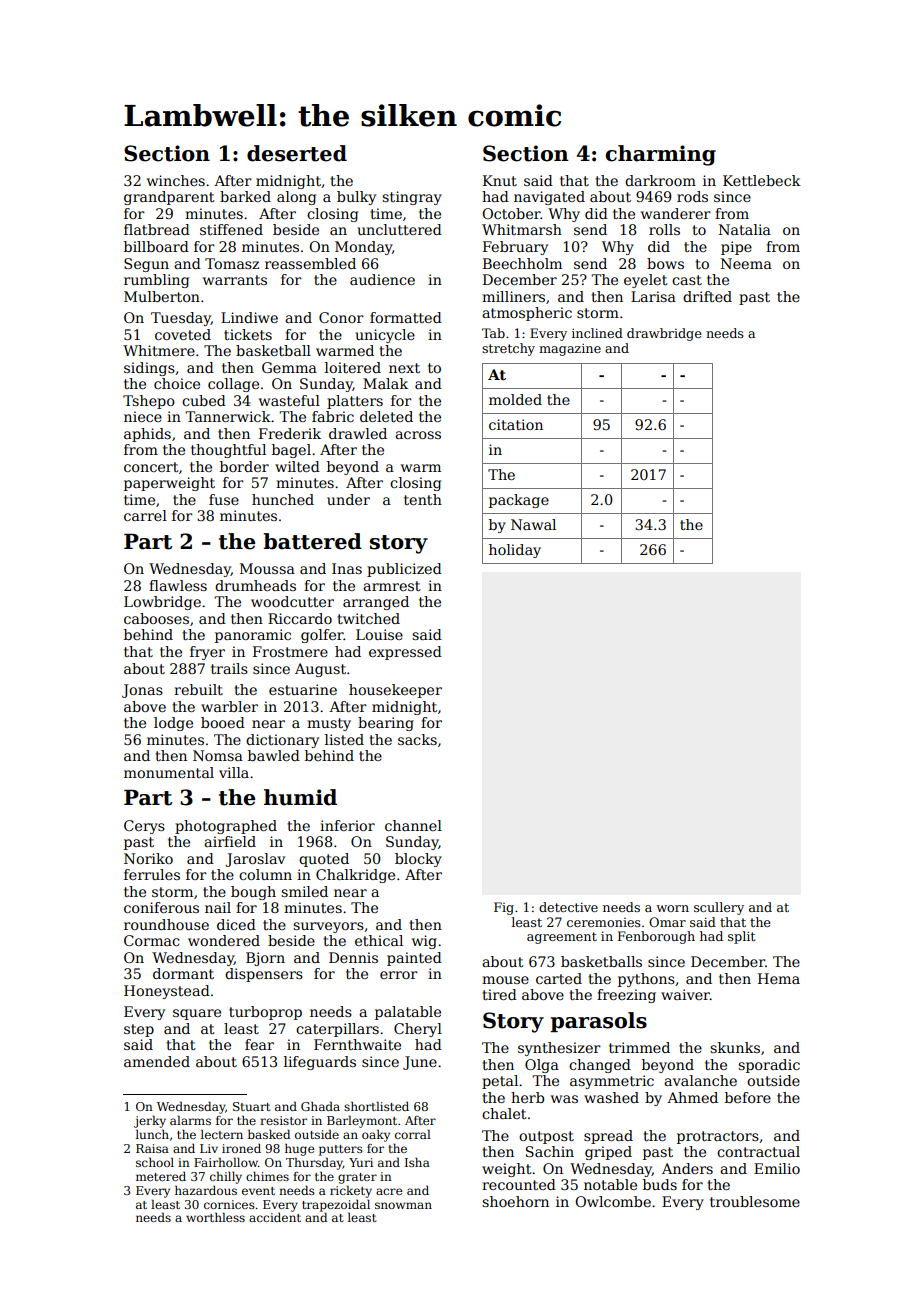 This document has height=1308, width=924. I want to click on Larisa, so click(653, 296).
